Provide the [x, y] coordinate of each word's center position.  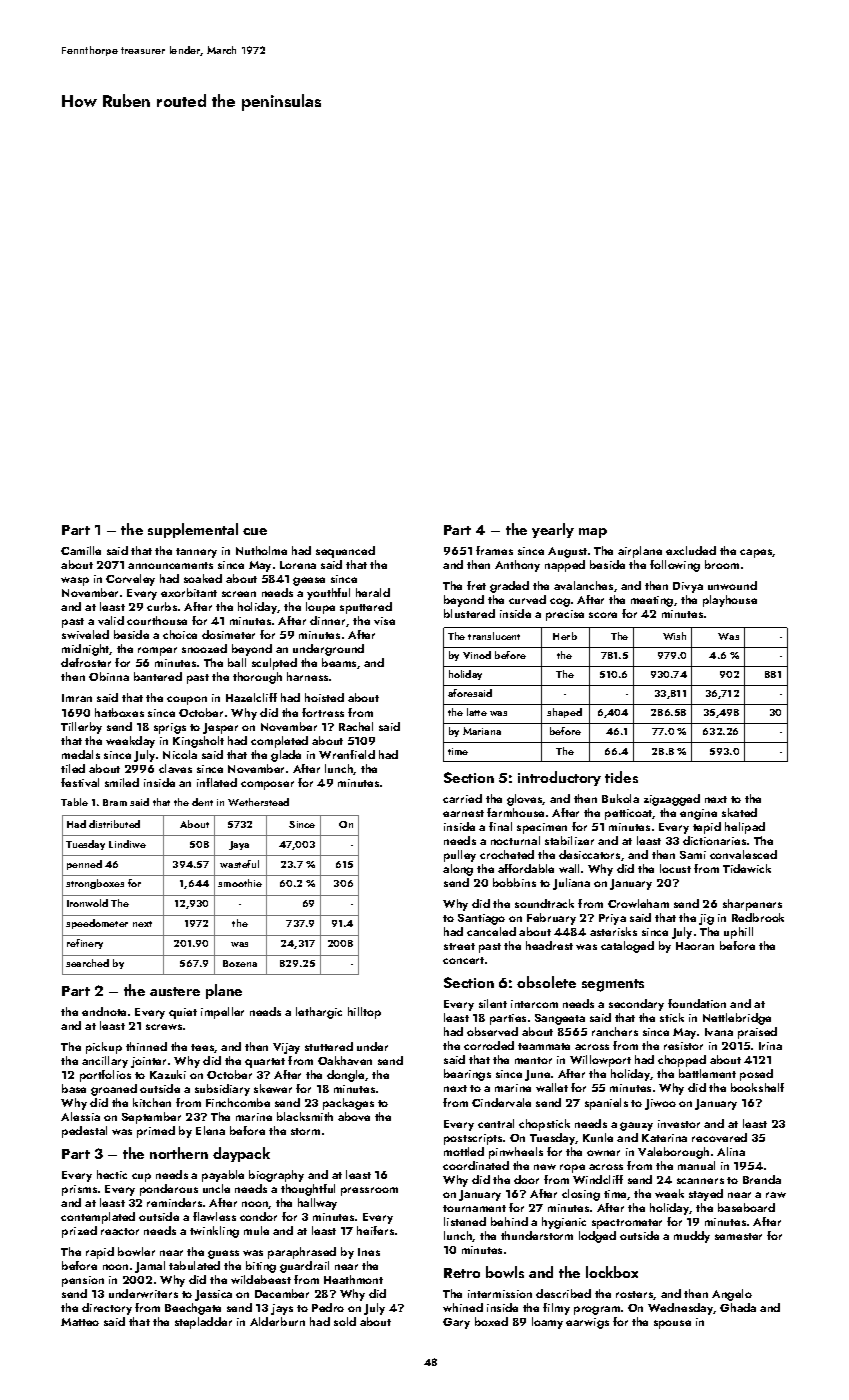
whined [463, 1307]
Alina [731, 1151]
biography [276, 1176]
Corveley [130, 580]
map [593, 533]
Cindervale [501, 1102]
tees [202, 1047]
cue [255, 531]
